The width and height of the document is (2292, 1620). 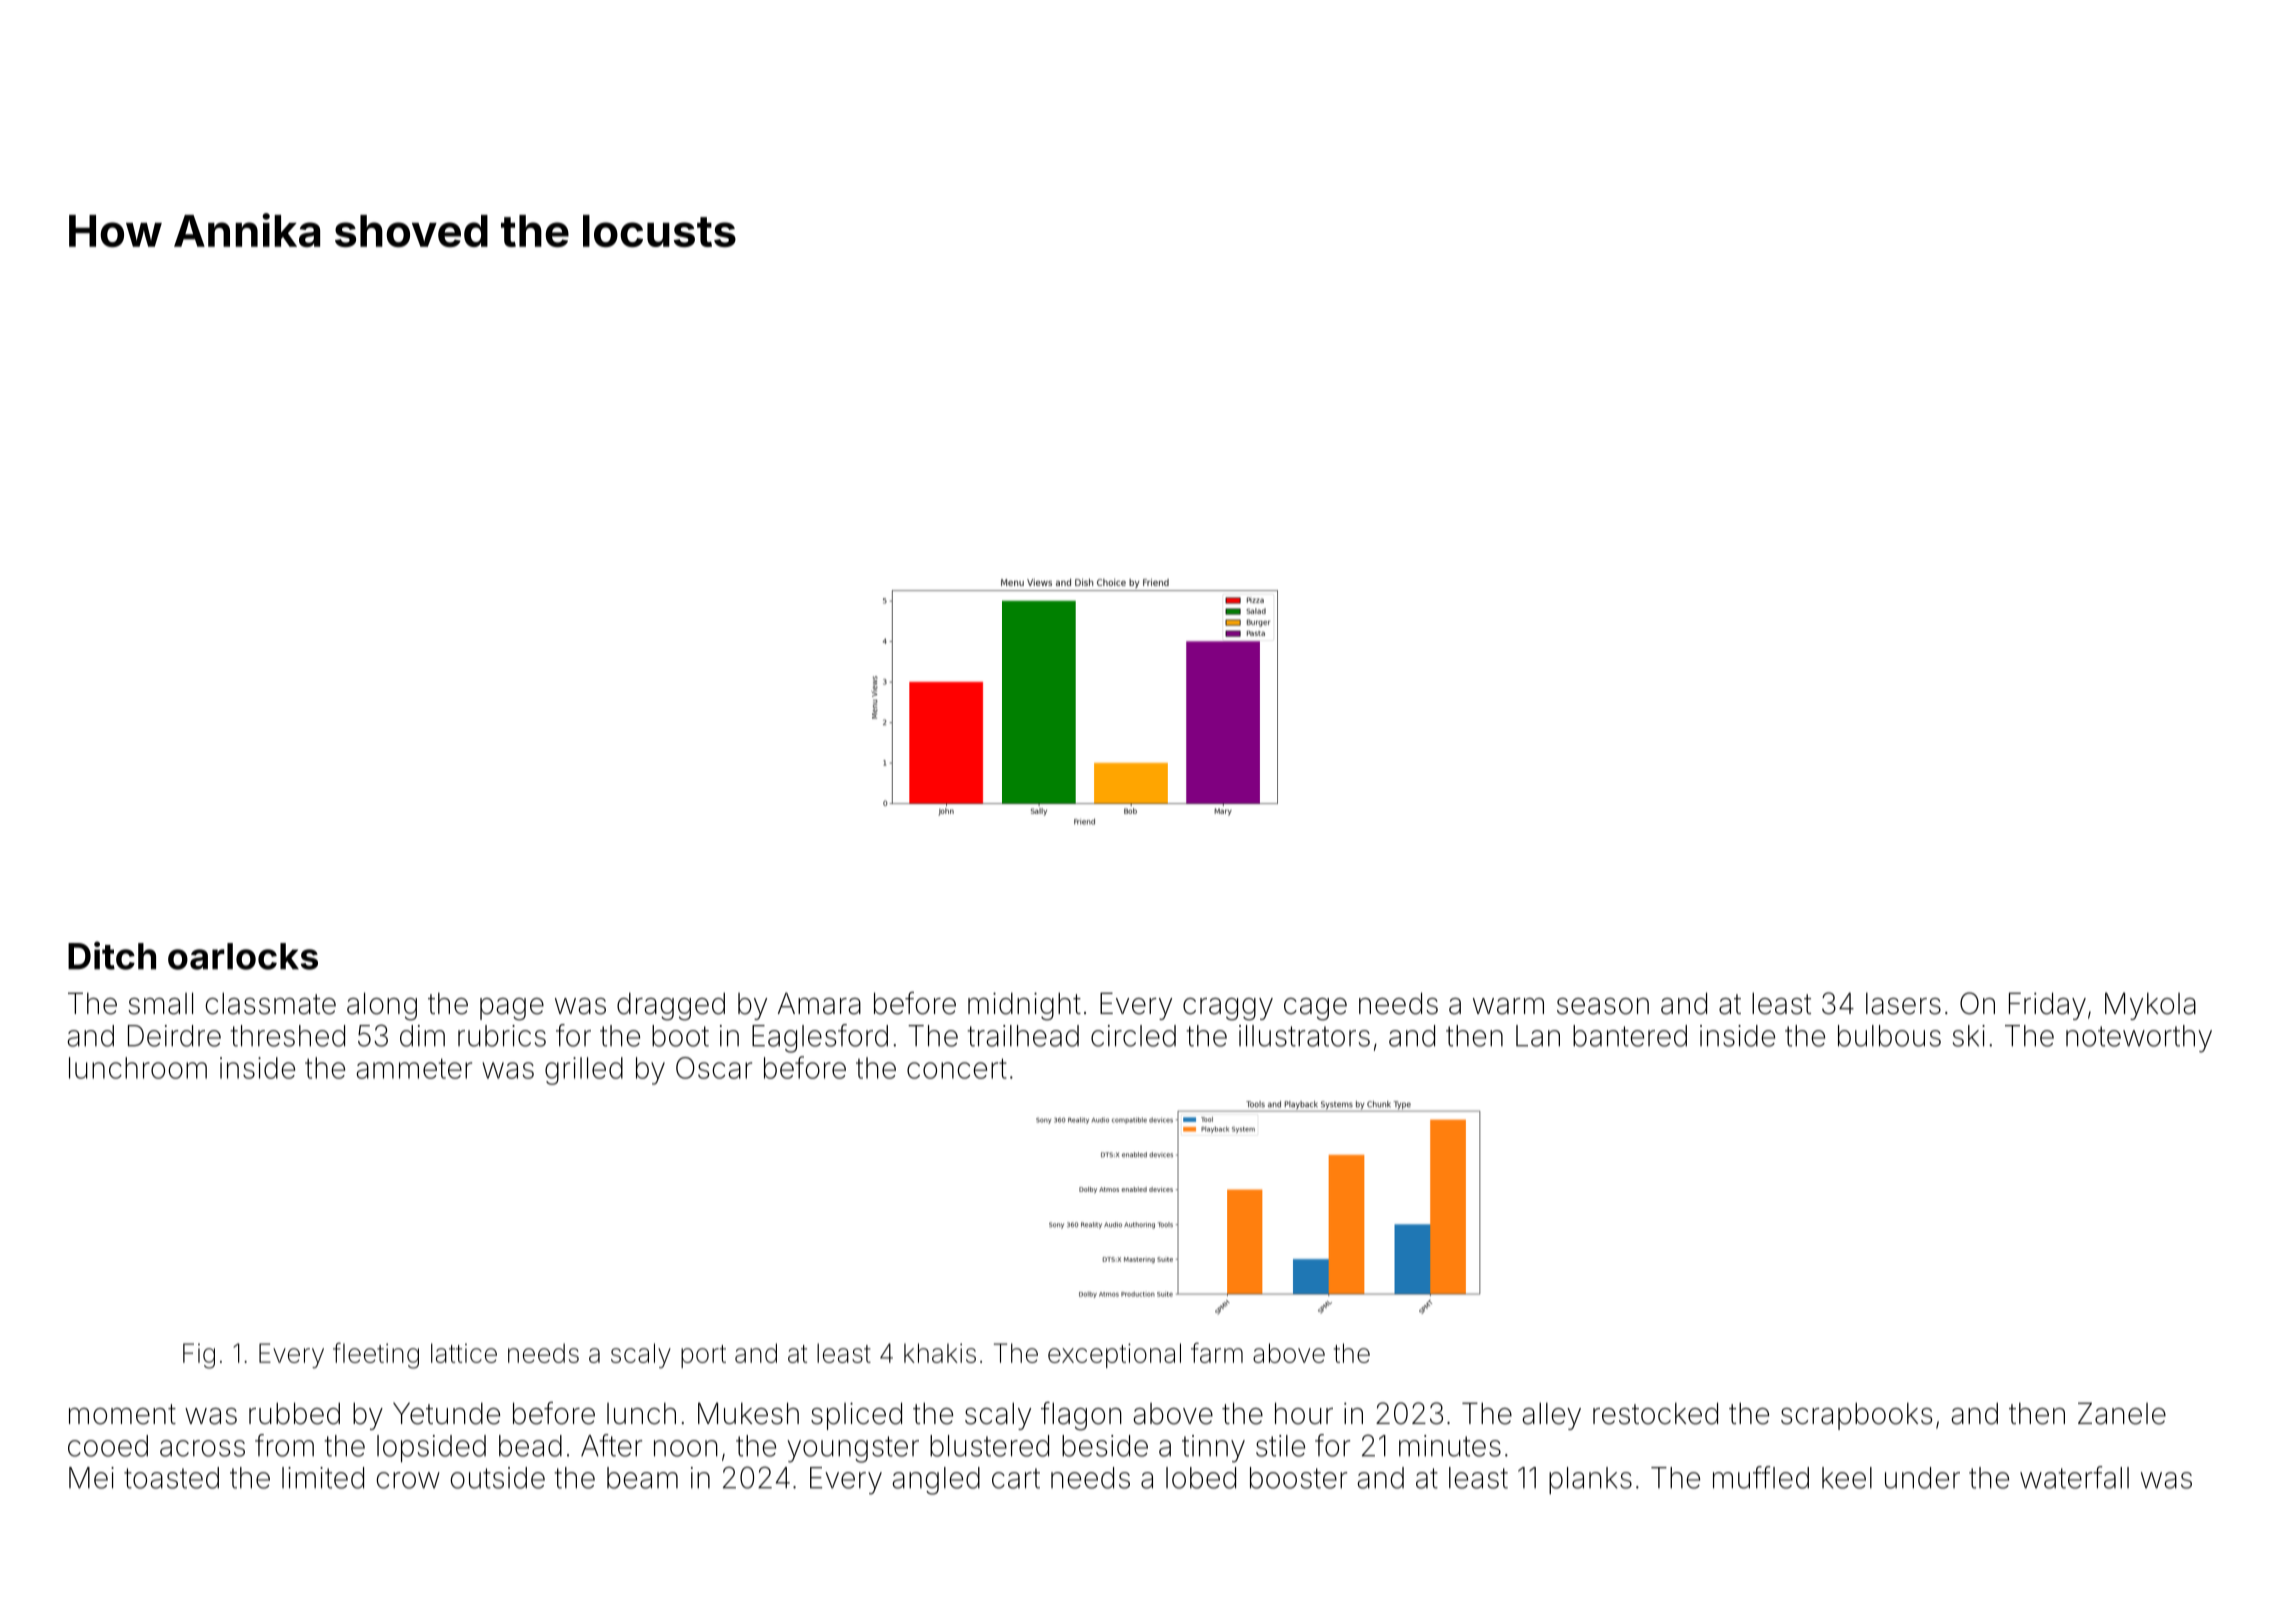 What do you see at coordinates (1105, 1446) in the document?
I see `beside` at bounding box center [1105, 1446].
